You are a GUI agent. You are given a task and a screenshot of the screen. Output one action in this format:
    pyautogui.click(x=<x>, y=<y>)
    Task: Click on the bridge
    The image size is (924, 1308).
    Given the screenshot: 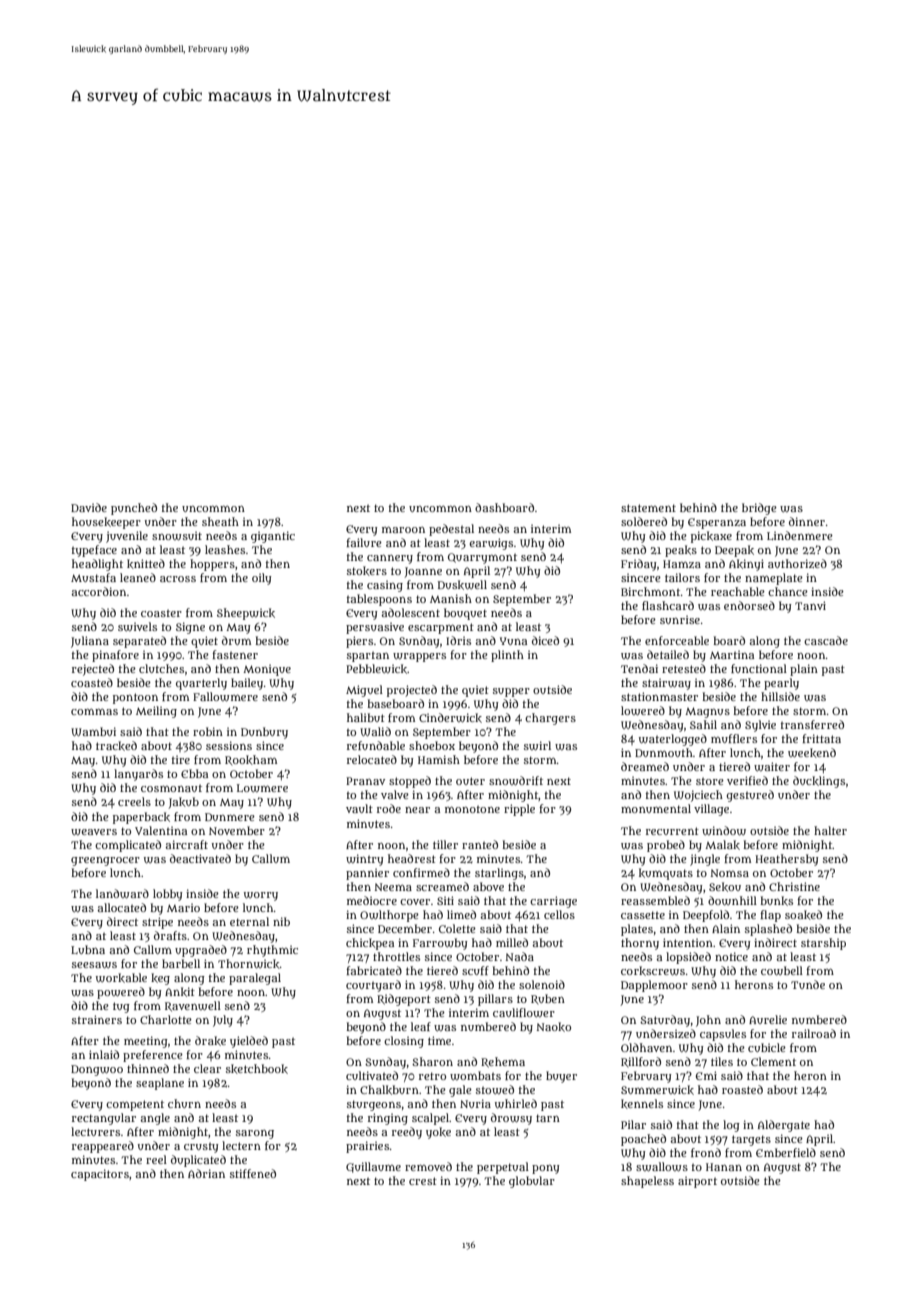 What is the action you would take?
    pyautogui.click(x=759, y=509)
